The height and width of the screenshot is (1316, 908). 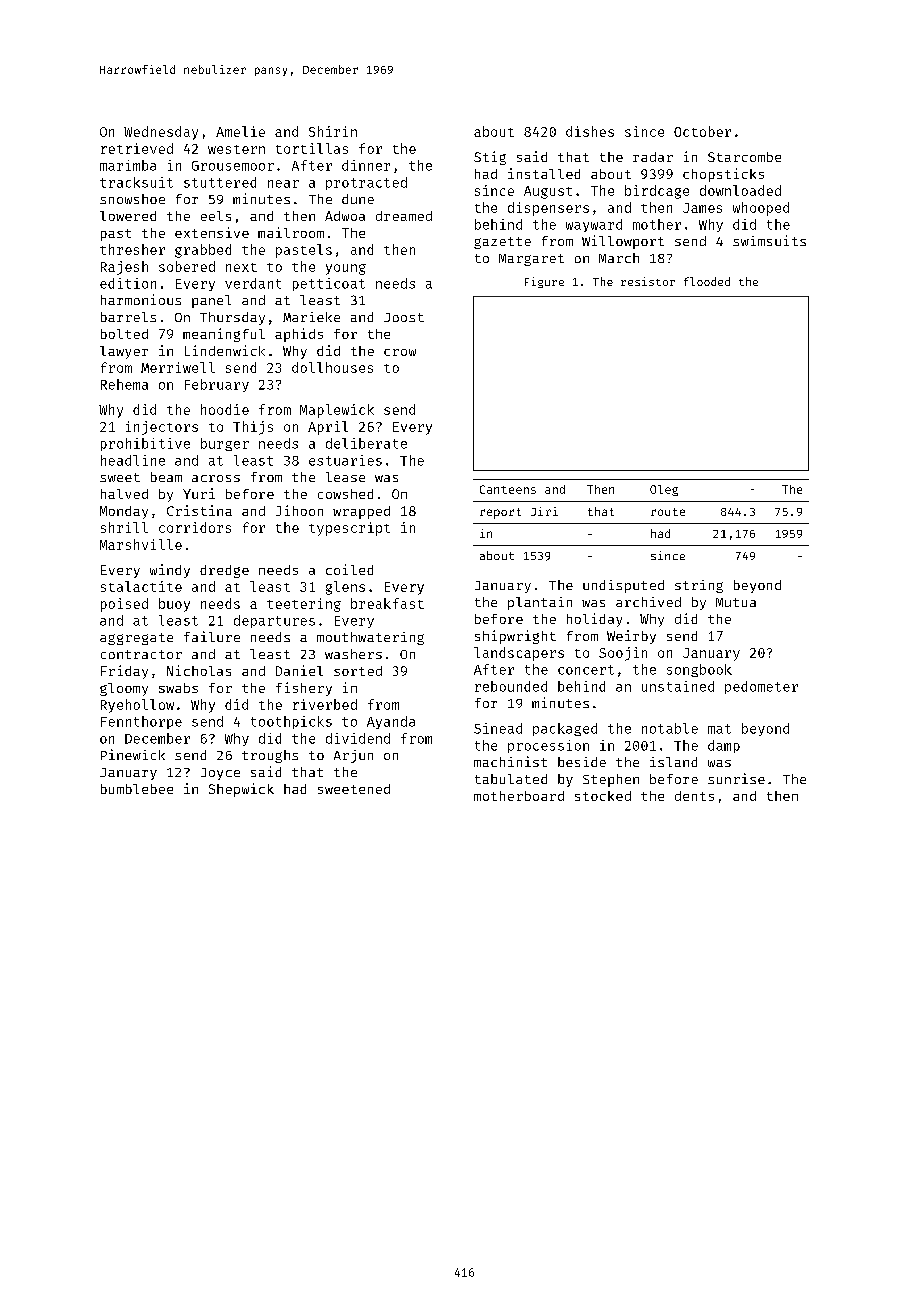 What do you see at coordinates (124, 494) in the screenshot?
I see `halved` at bounding box center [124, 494].
